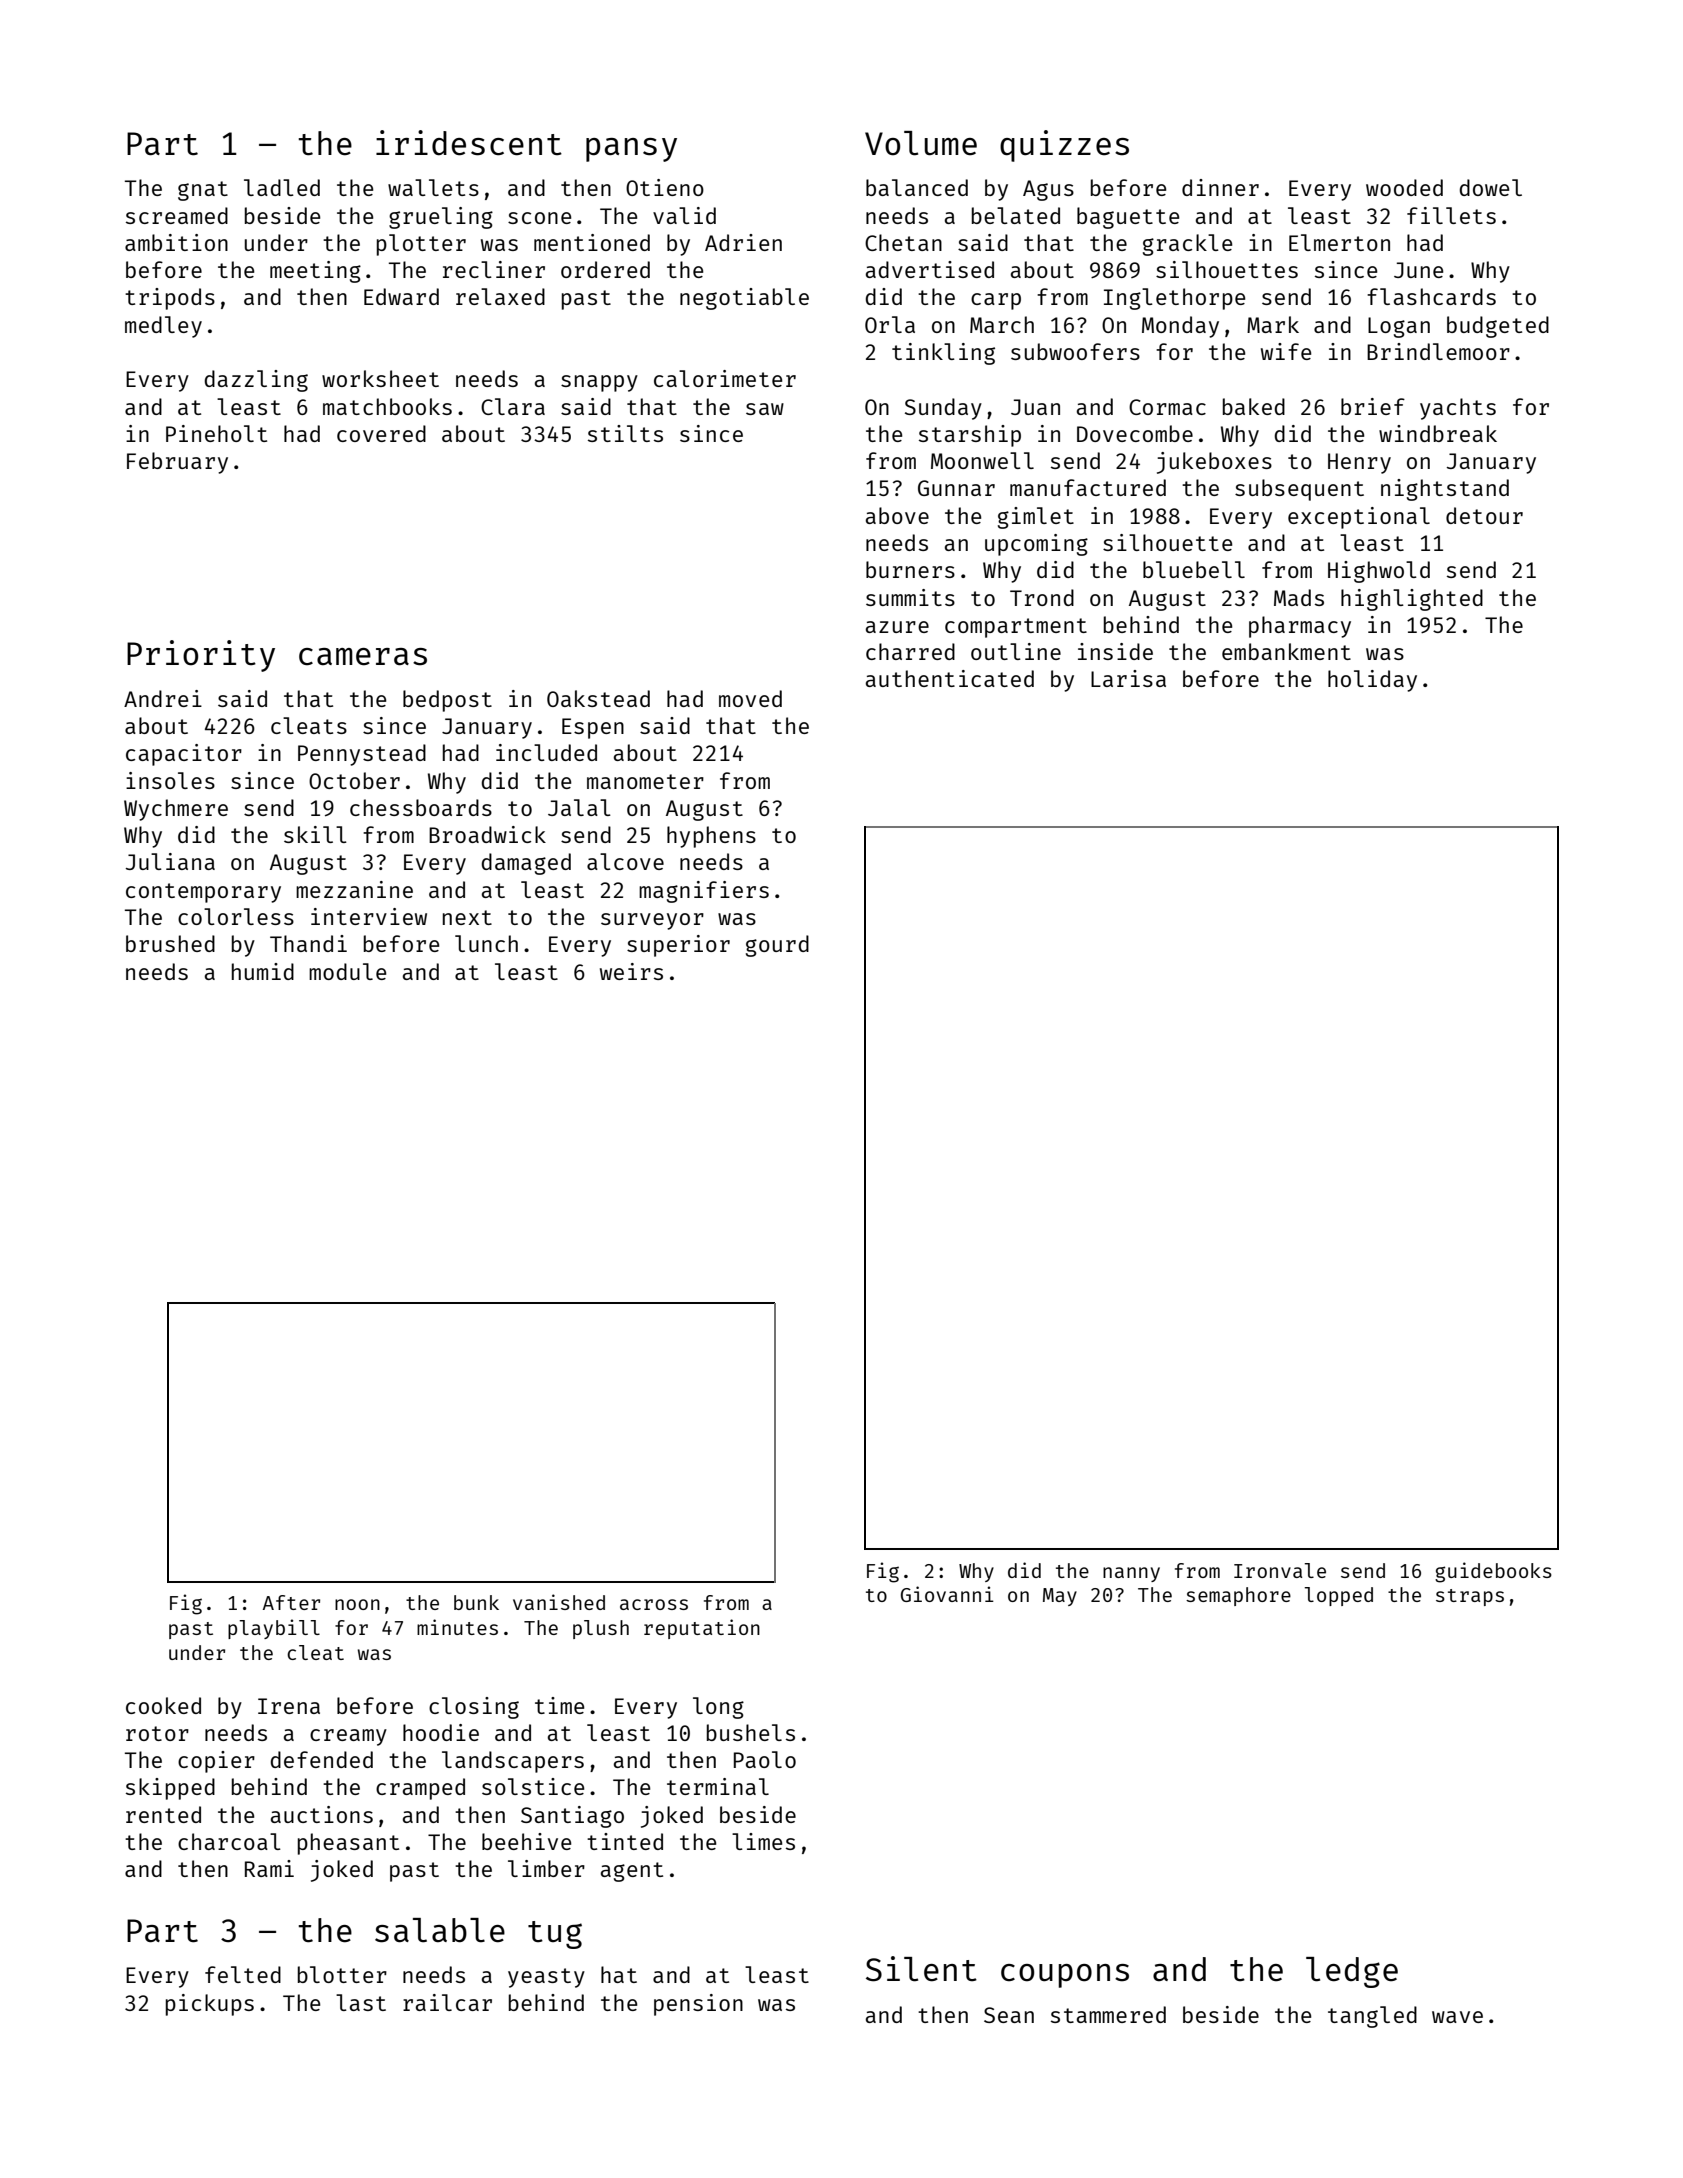  Describe the element at coordinates (526, 1841) in the screenshot. I see `beehive` at that location.
